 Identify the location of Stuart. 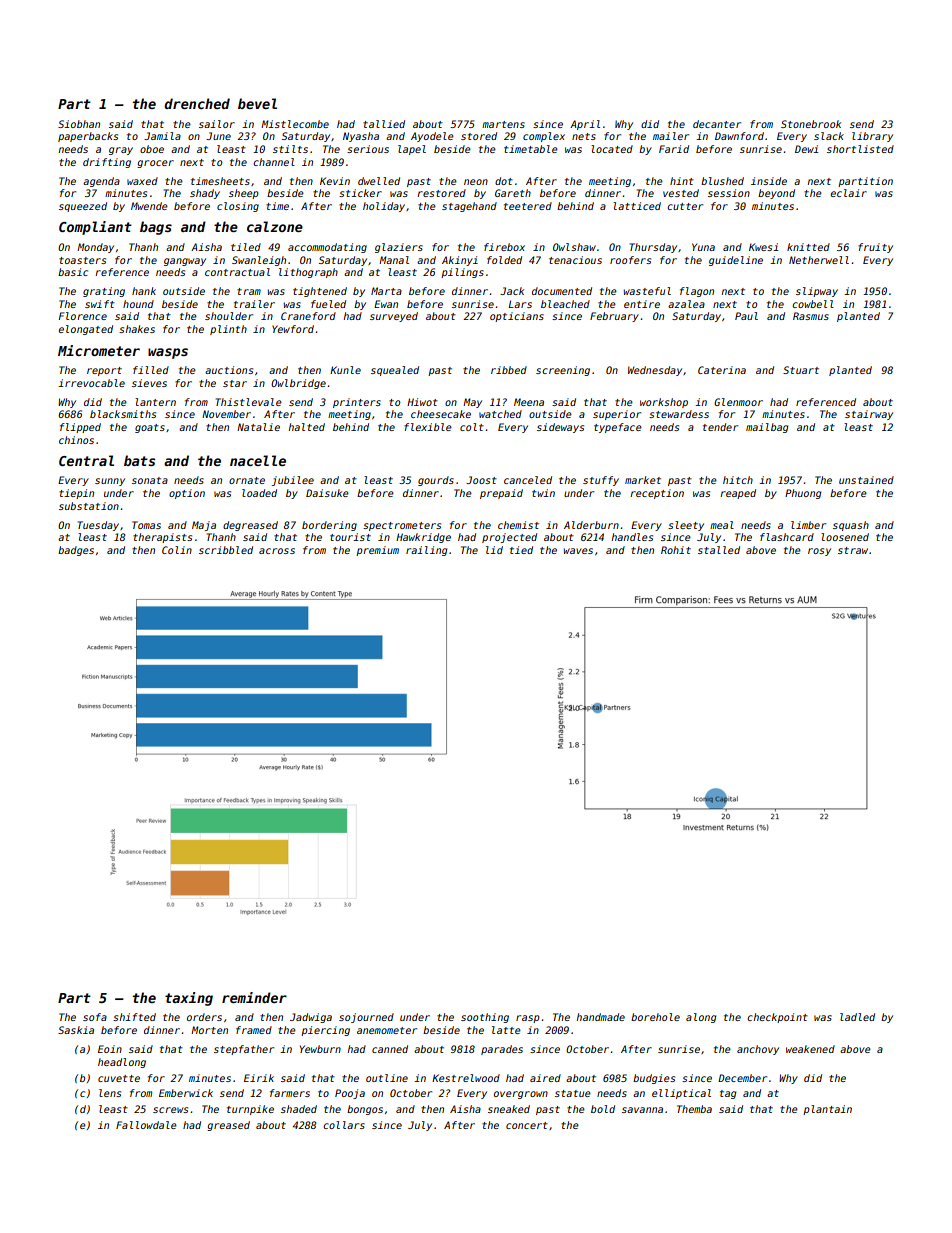
(801, 370).
